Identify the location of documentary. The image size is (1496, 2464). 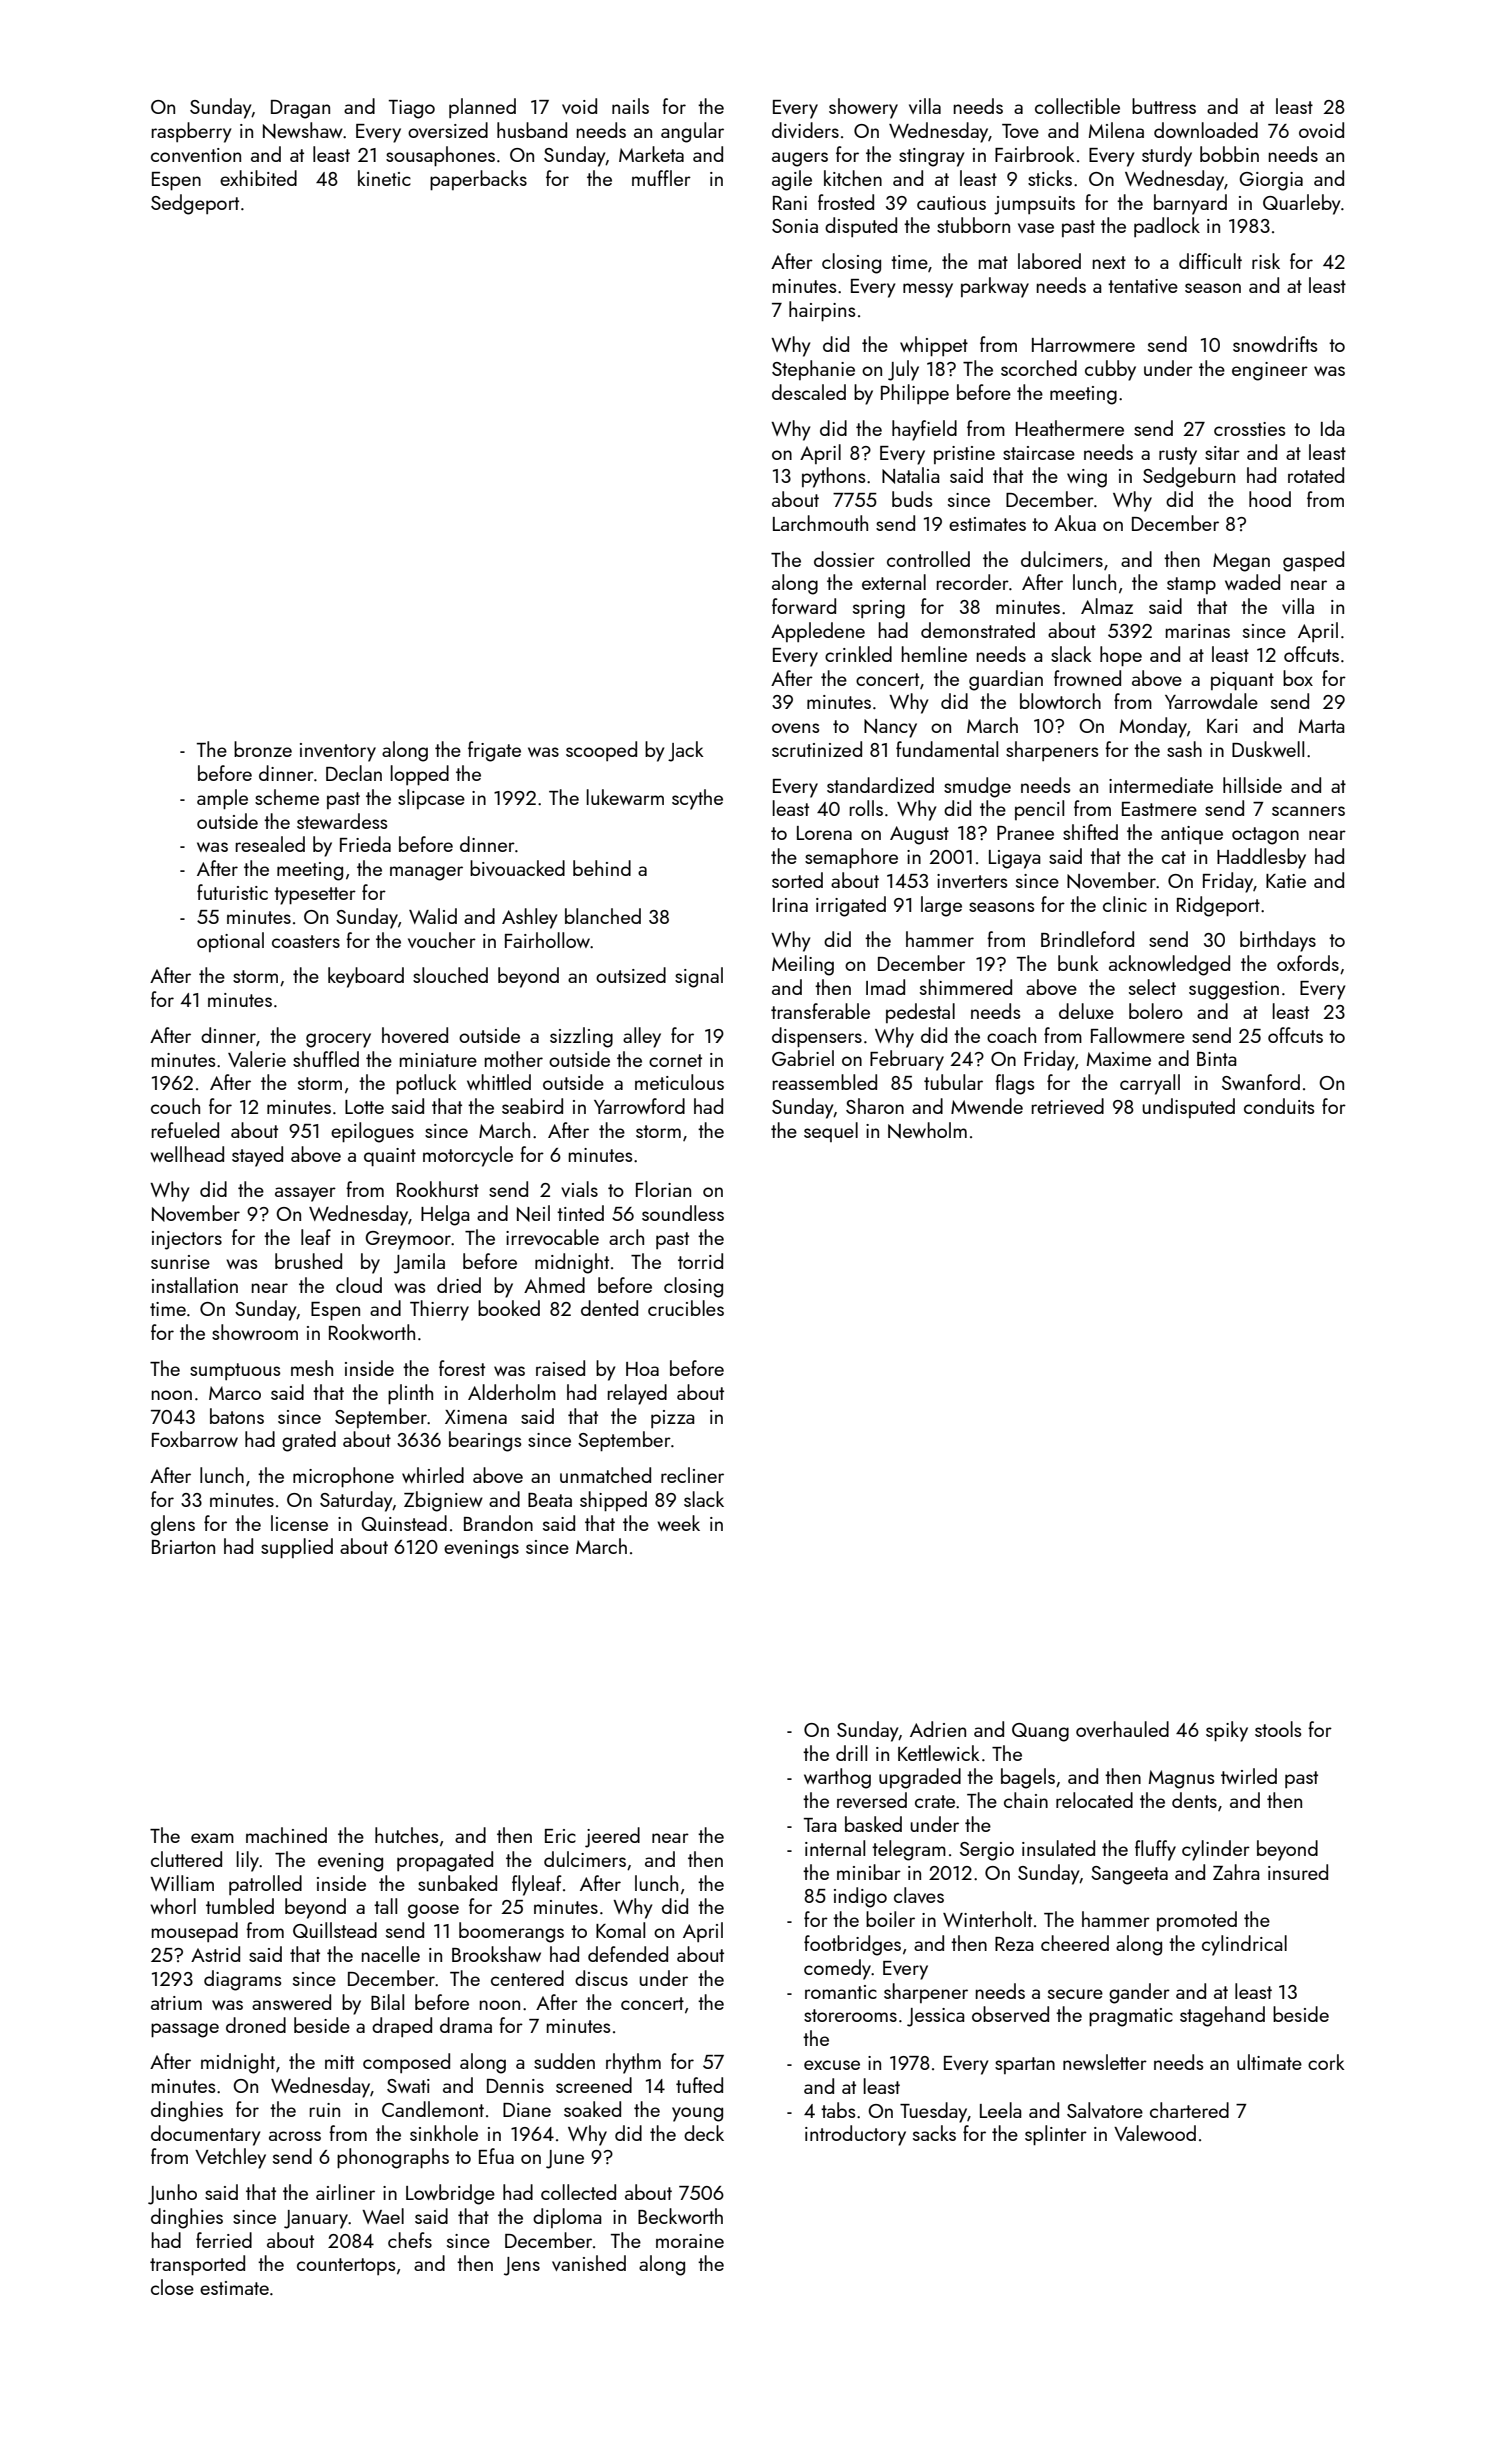
(205, 2135).
